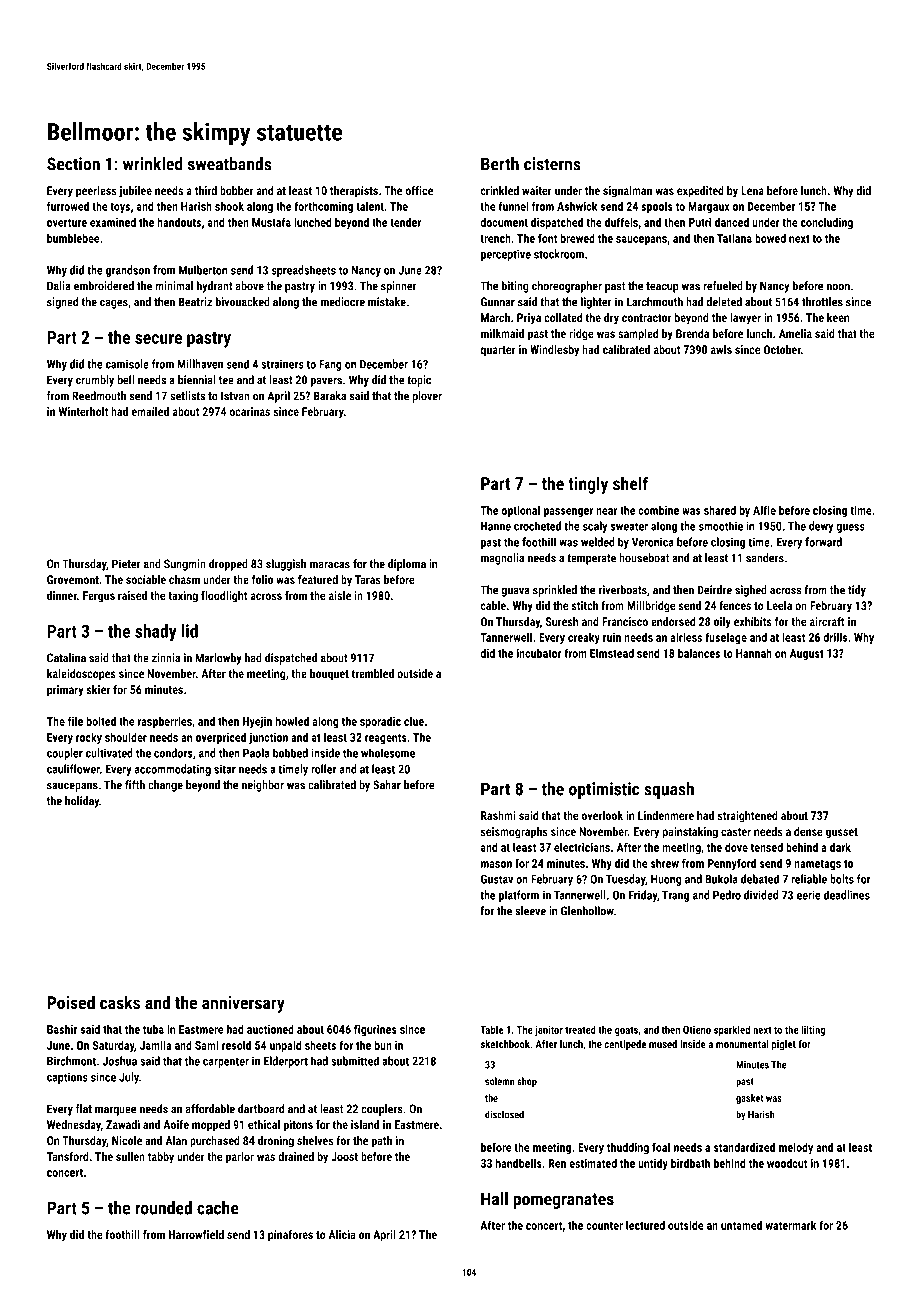 The width and height of the screenshot is (924, 1308). What do you see at coordinates (500, 164) in the screenshot?
I see `Berth` at bounding box center [500, 164].
